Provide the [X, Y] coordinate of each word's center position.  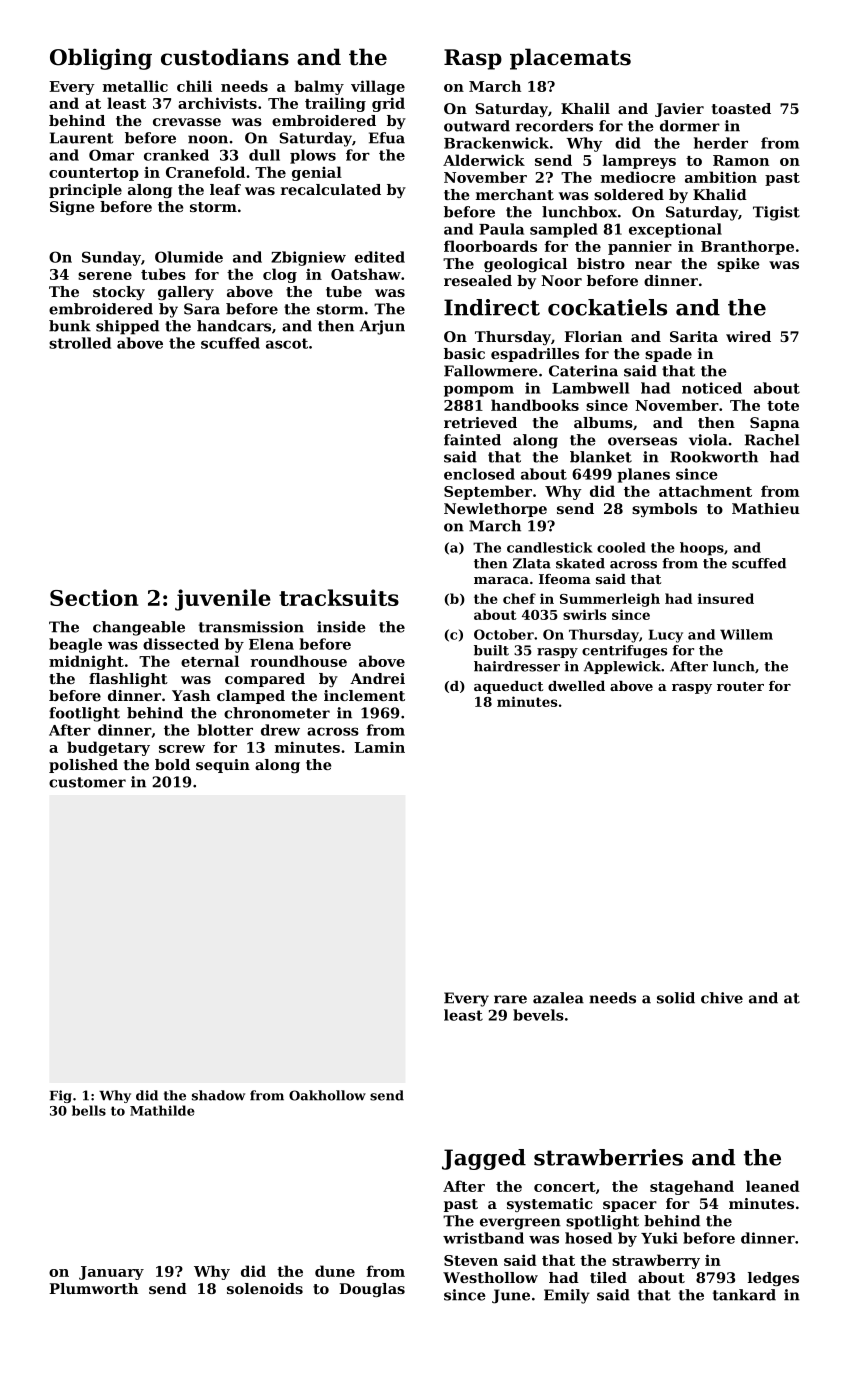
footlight [84, 714]
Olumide [189, 257]
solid [676, 998]
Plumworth [93, 1288]
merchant [515, 194]
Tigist [776, 213]
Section [94, 597]
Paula [501, 229]
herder [721, 143]
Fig [61, 1096]
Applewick [622, 667]
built [491, 650]
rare [510, 999]
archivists [217, 103]
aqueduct [508, 687]
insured [726, 598]
